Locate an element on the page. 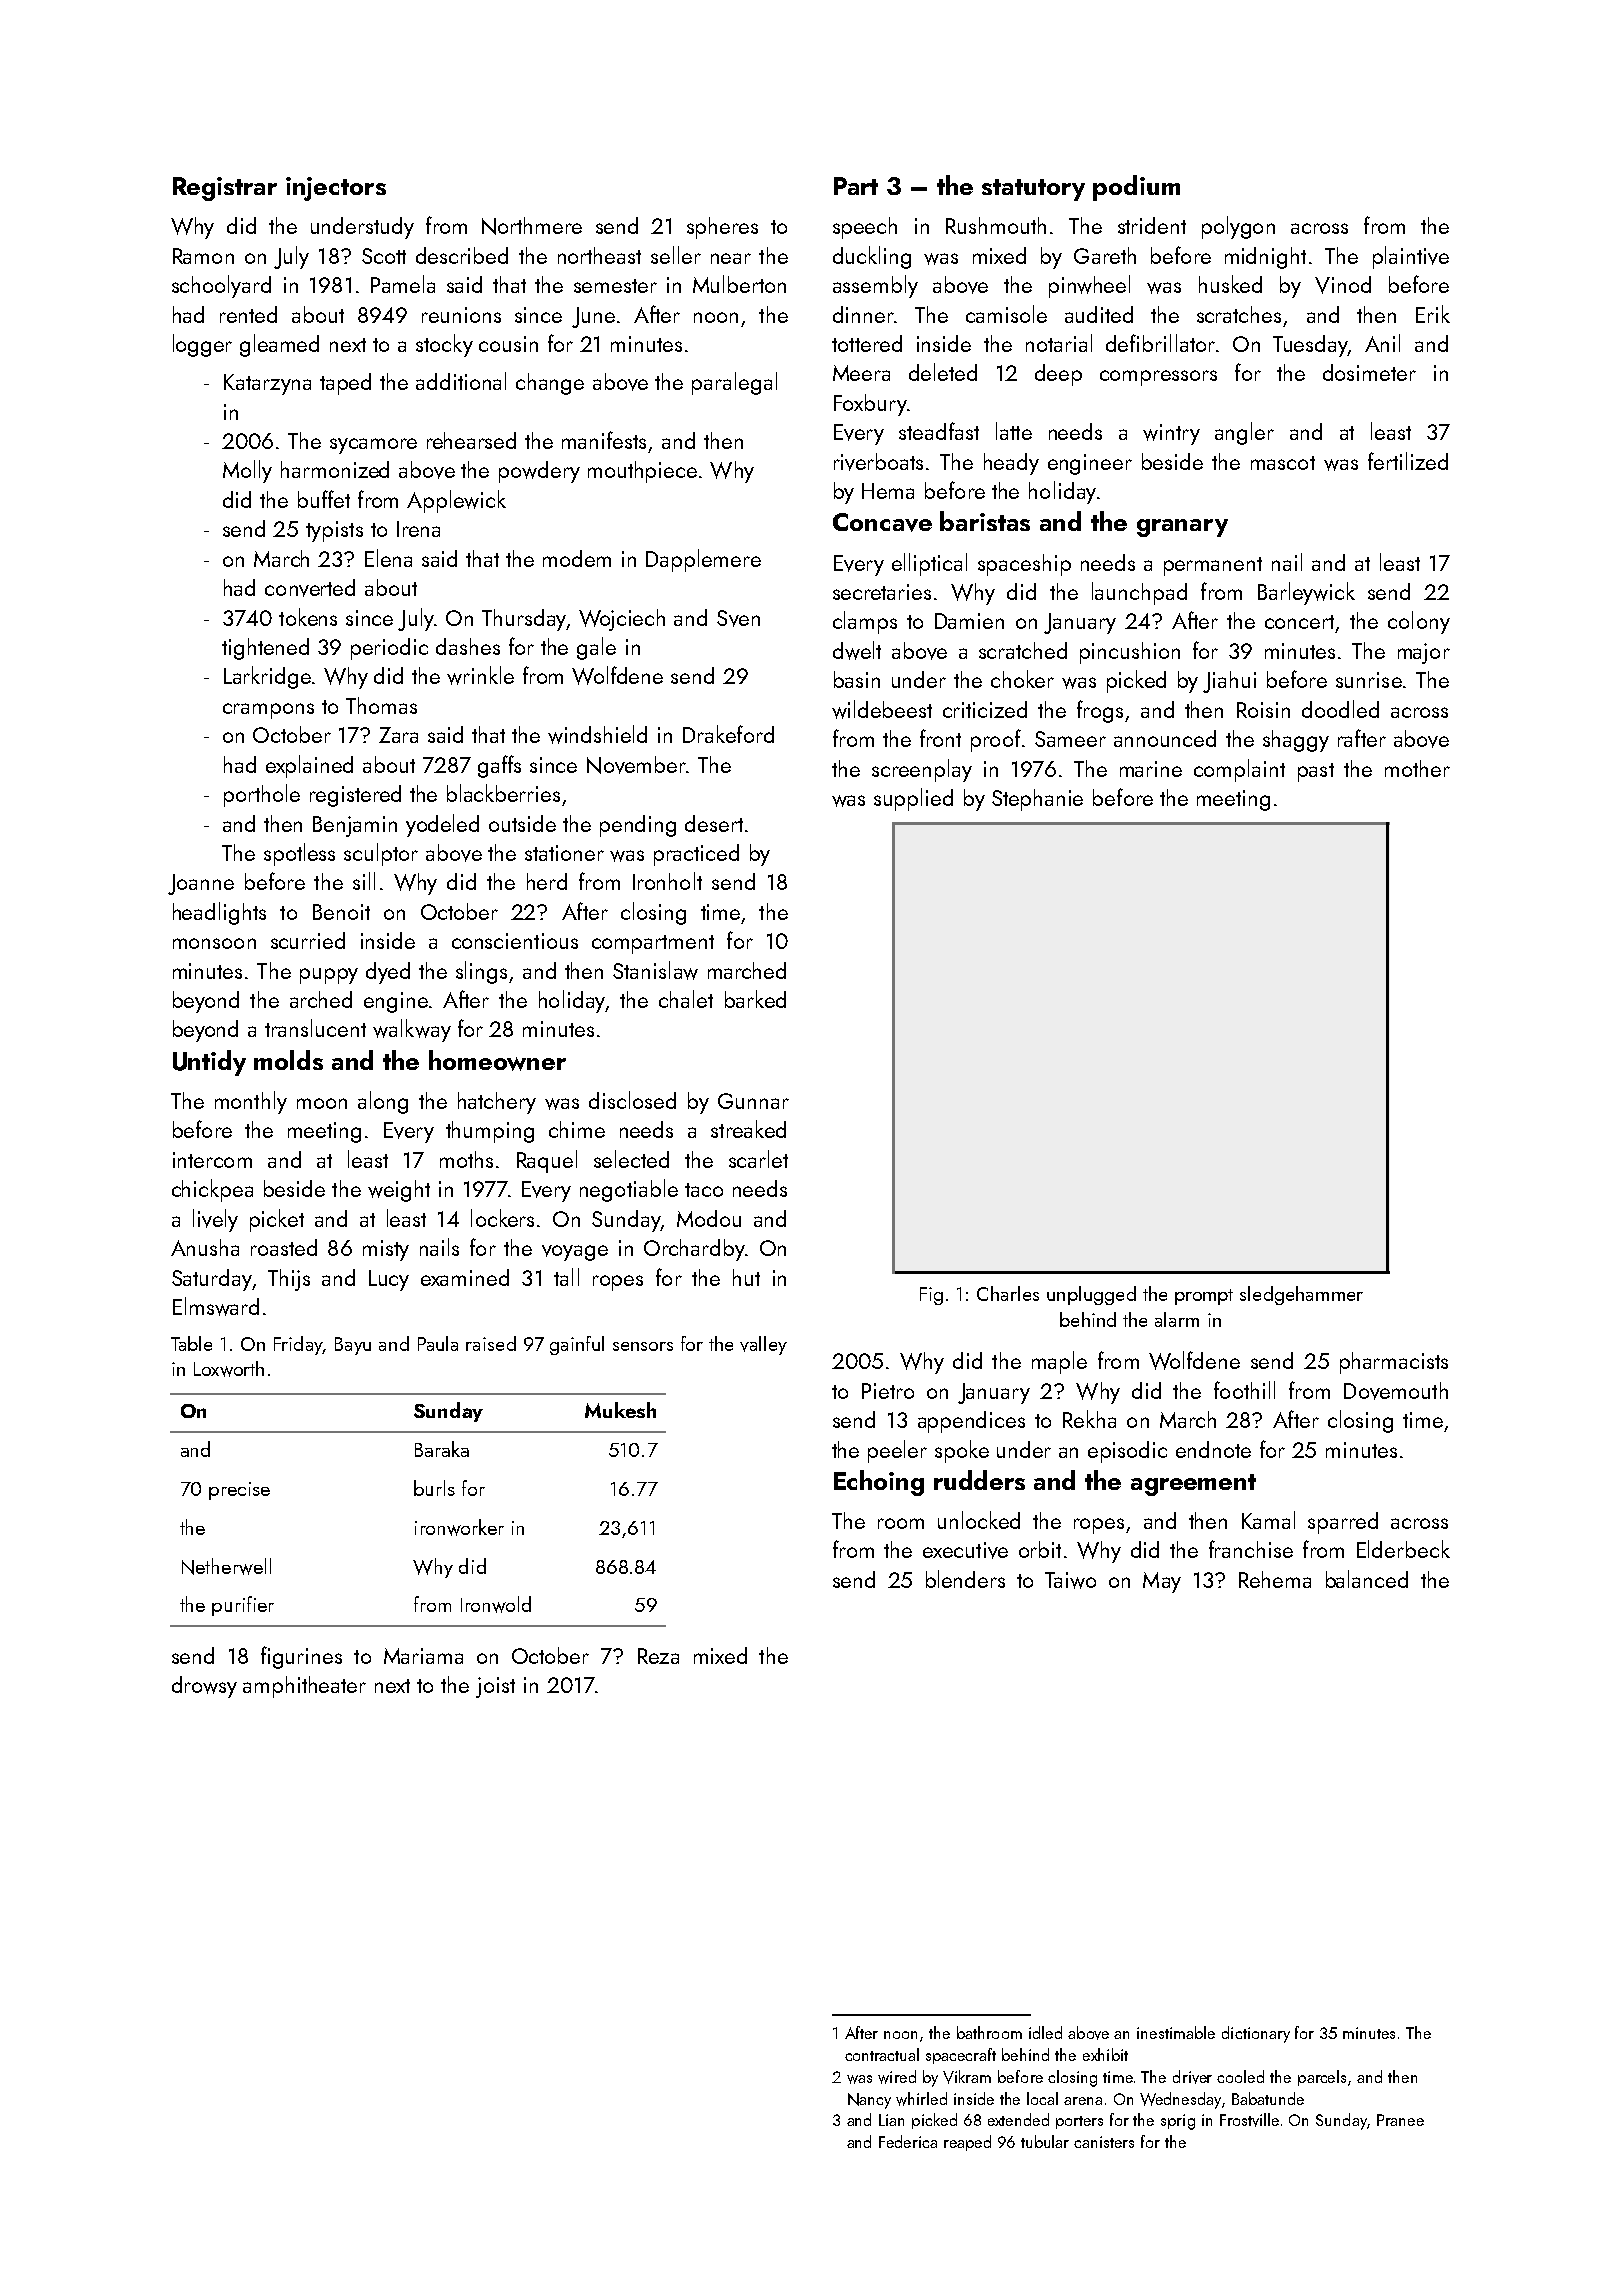 This page has height=2292, width=1620. injectors is located at coordinates (336, 189).
